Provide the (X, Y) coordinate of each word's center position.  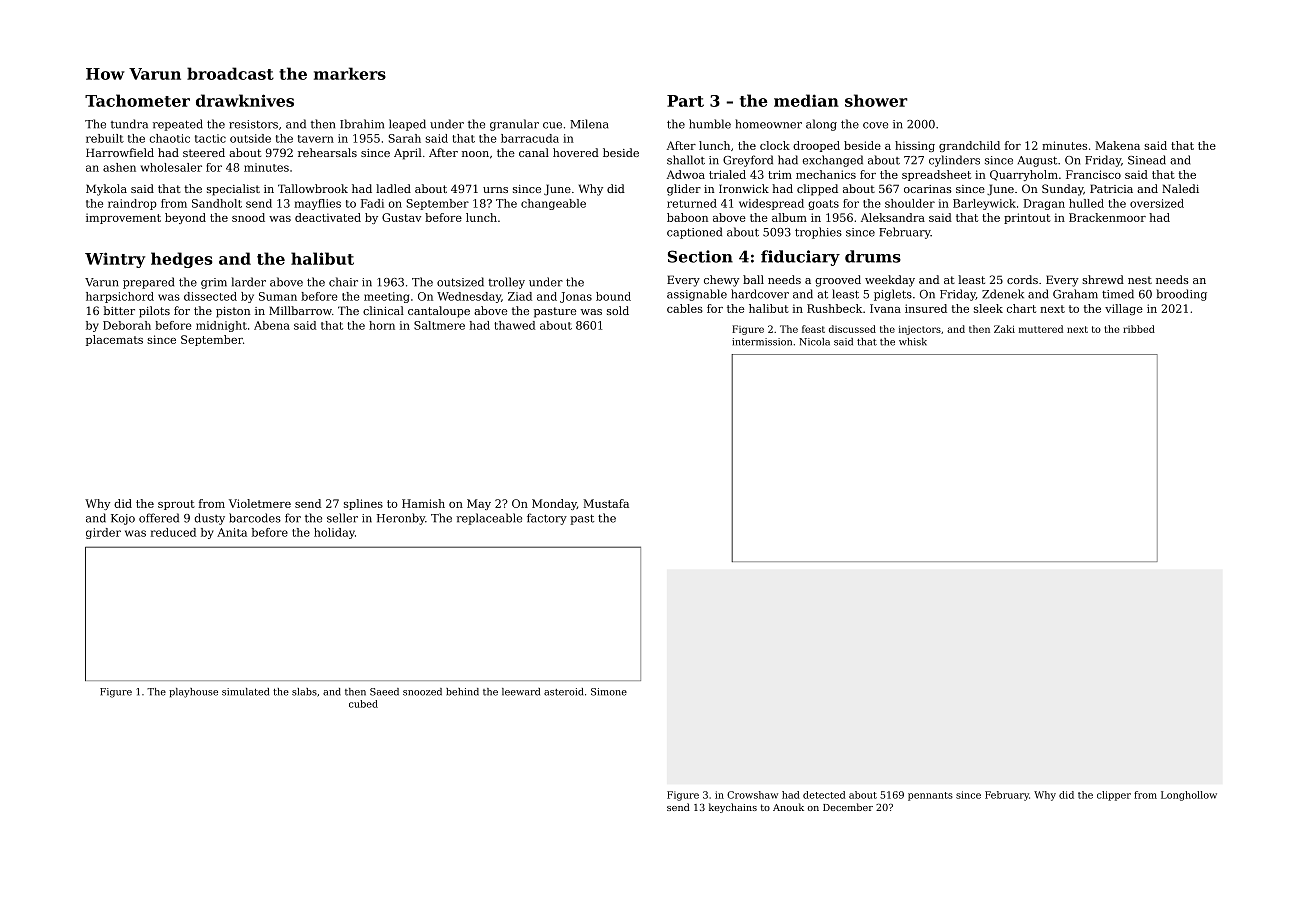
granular (514, 125)
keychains (733, 808)
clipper (1114, 796)
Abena (272, 325)
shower (876, 100)
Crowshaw (752, 795)
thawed (514, 325)
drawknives (245, 100)
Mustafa (606, 503)
